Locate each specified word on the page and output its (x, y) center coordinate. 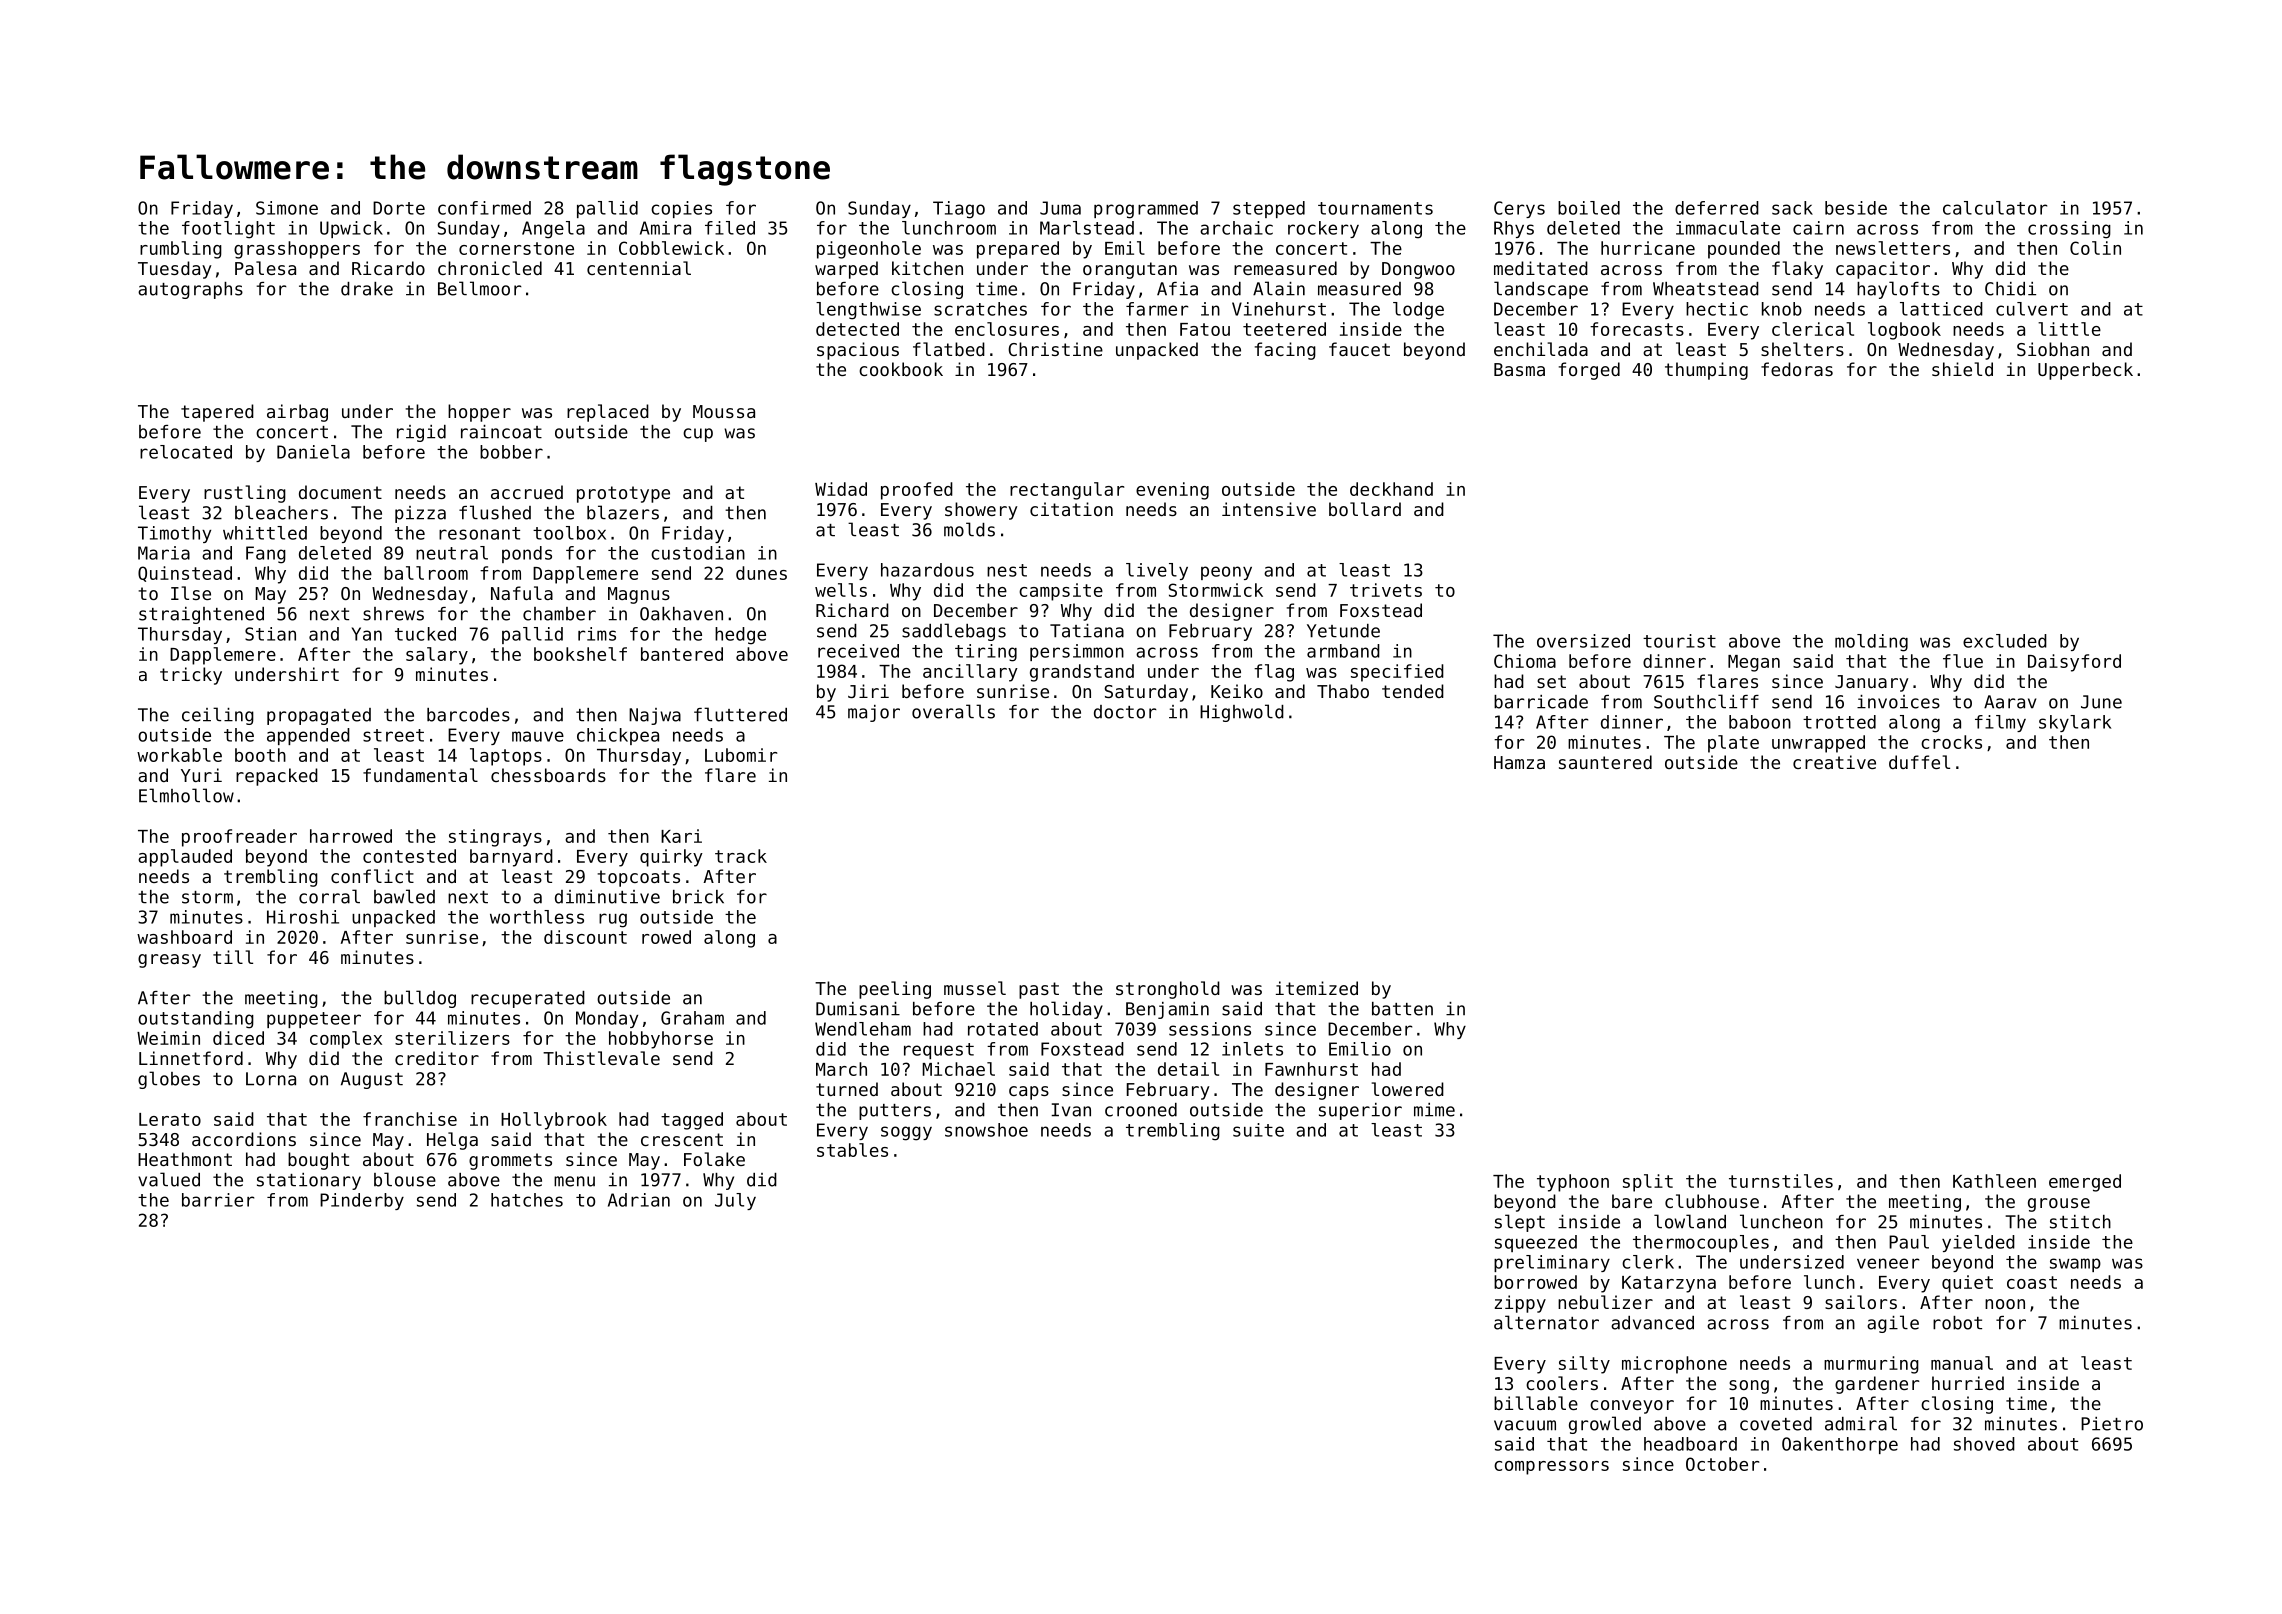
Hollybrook (554, 1121)
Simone (287, 208)
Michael (958, 1069)
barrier (218, 1200)
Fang (266, 555)
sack (1792, 208)
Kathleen (1994, 1181)
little (2069, 329)
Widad (841, 489)
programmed (1146, 210)
